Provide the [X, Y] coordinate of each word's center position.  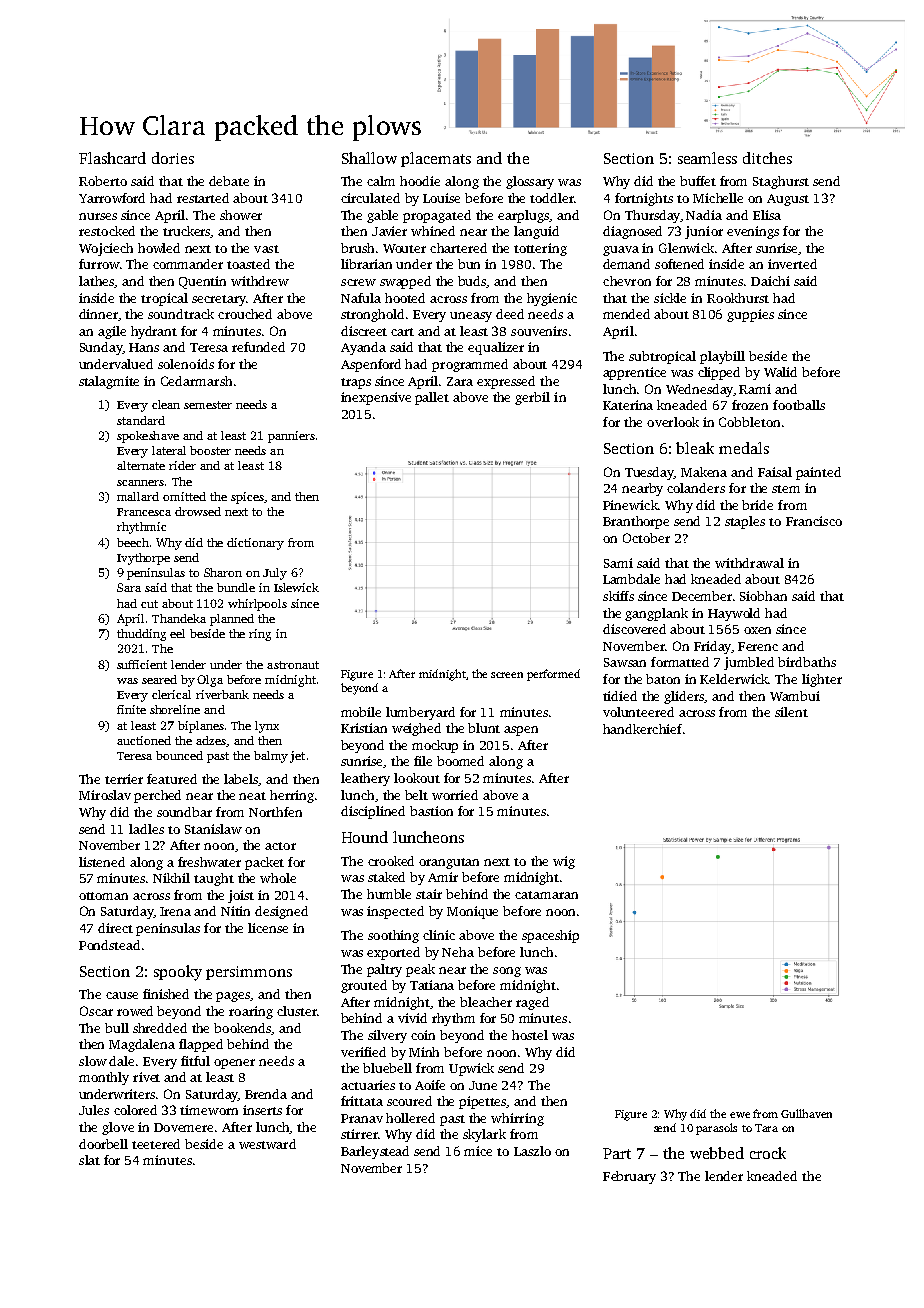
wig [564, 862]
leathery [365, 779]
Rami [755, 389]
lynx [267, 727]
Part [617, 1153]
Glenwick [686, 248]
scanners [140, 483]
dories [173, 158]
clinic [439, 935]
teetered [156, 1144]
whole [278, 878]
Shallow [369, 158]
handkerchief [642, 729]
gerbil [532, 398]
